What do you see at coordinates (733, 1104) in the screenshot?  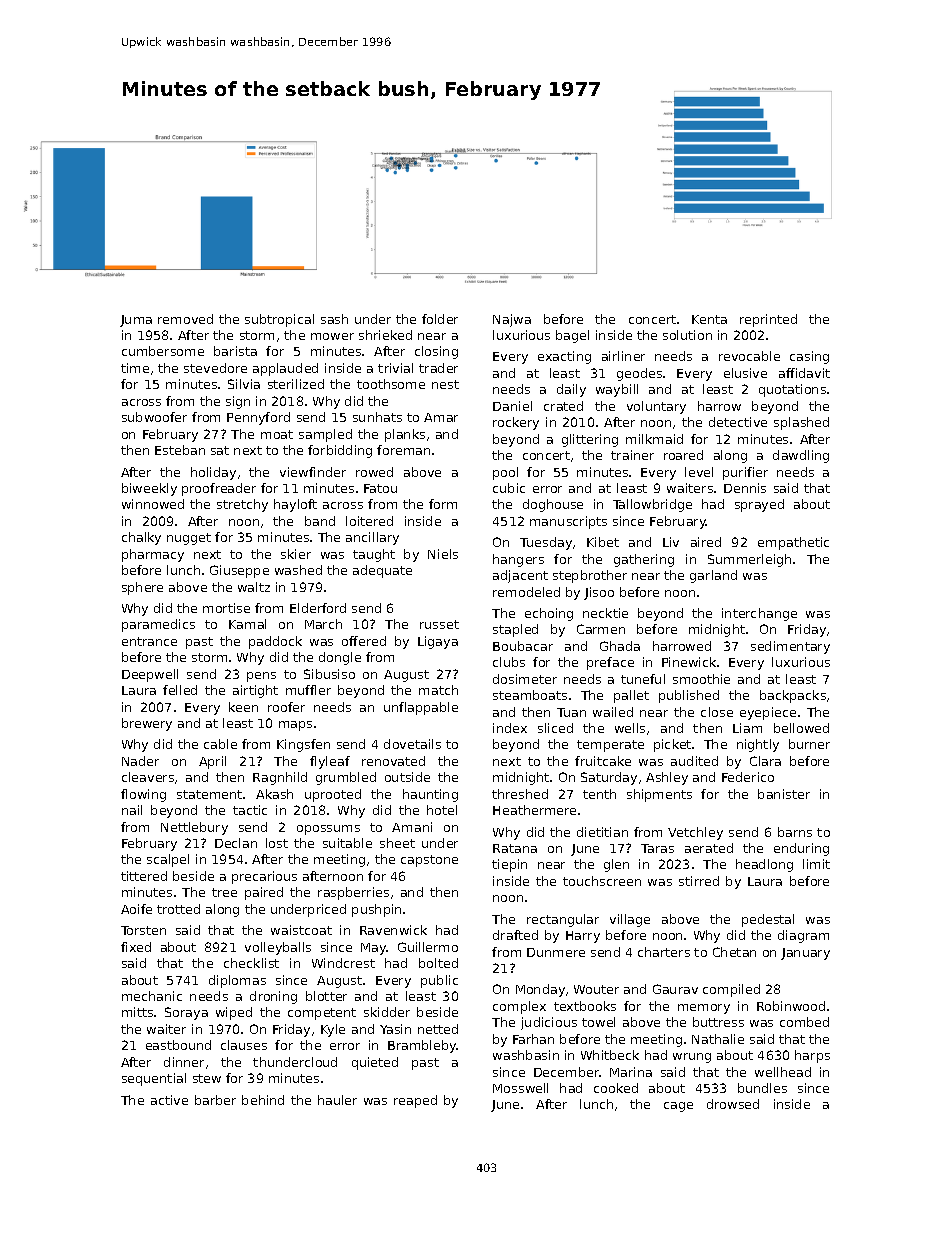 I see `drowsed` at bounding box center [733, 1104].
